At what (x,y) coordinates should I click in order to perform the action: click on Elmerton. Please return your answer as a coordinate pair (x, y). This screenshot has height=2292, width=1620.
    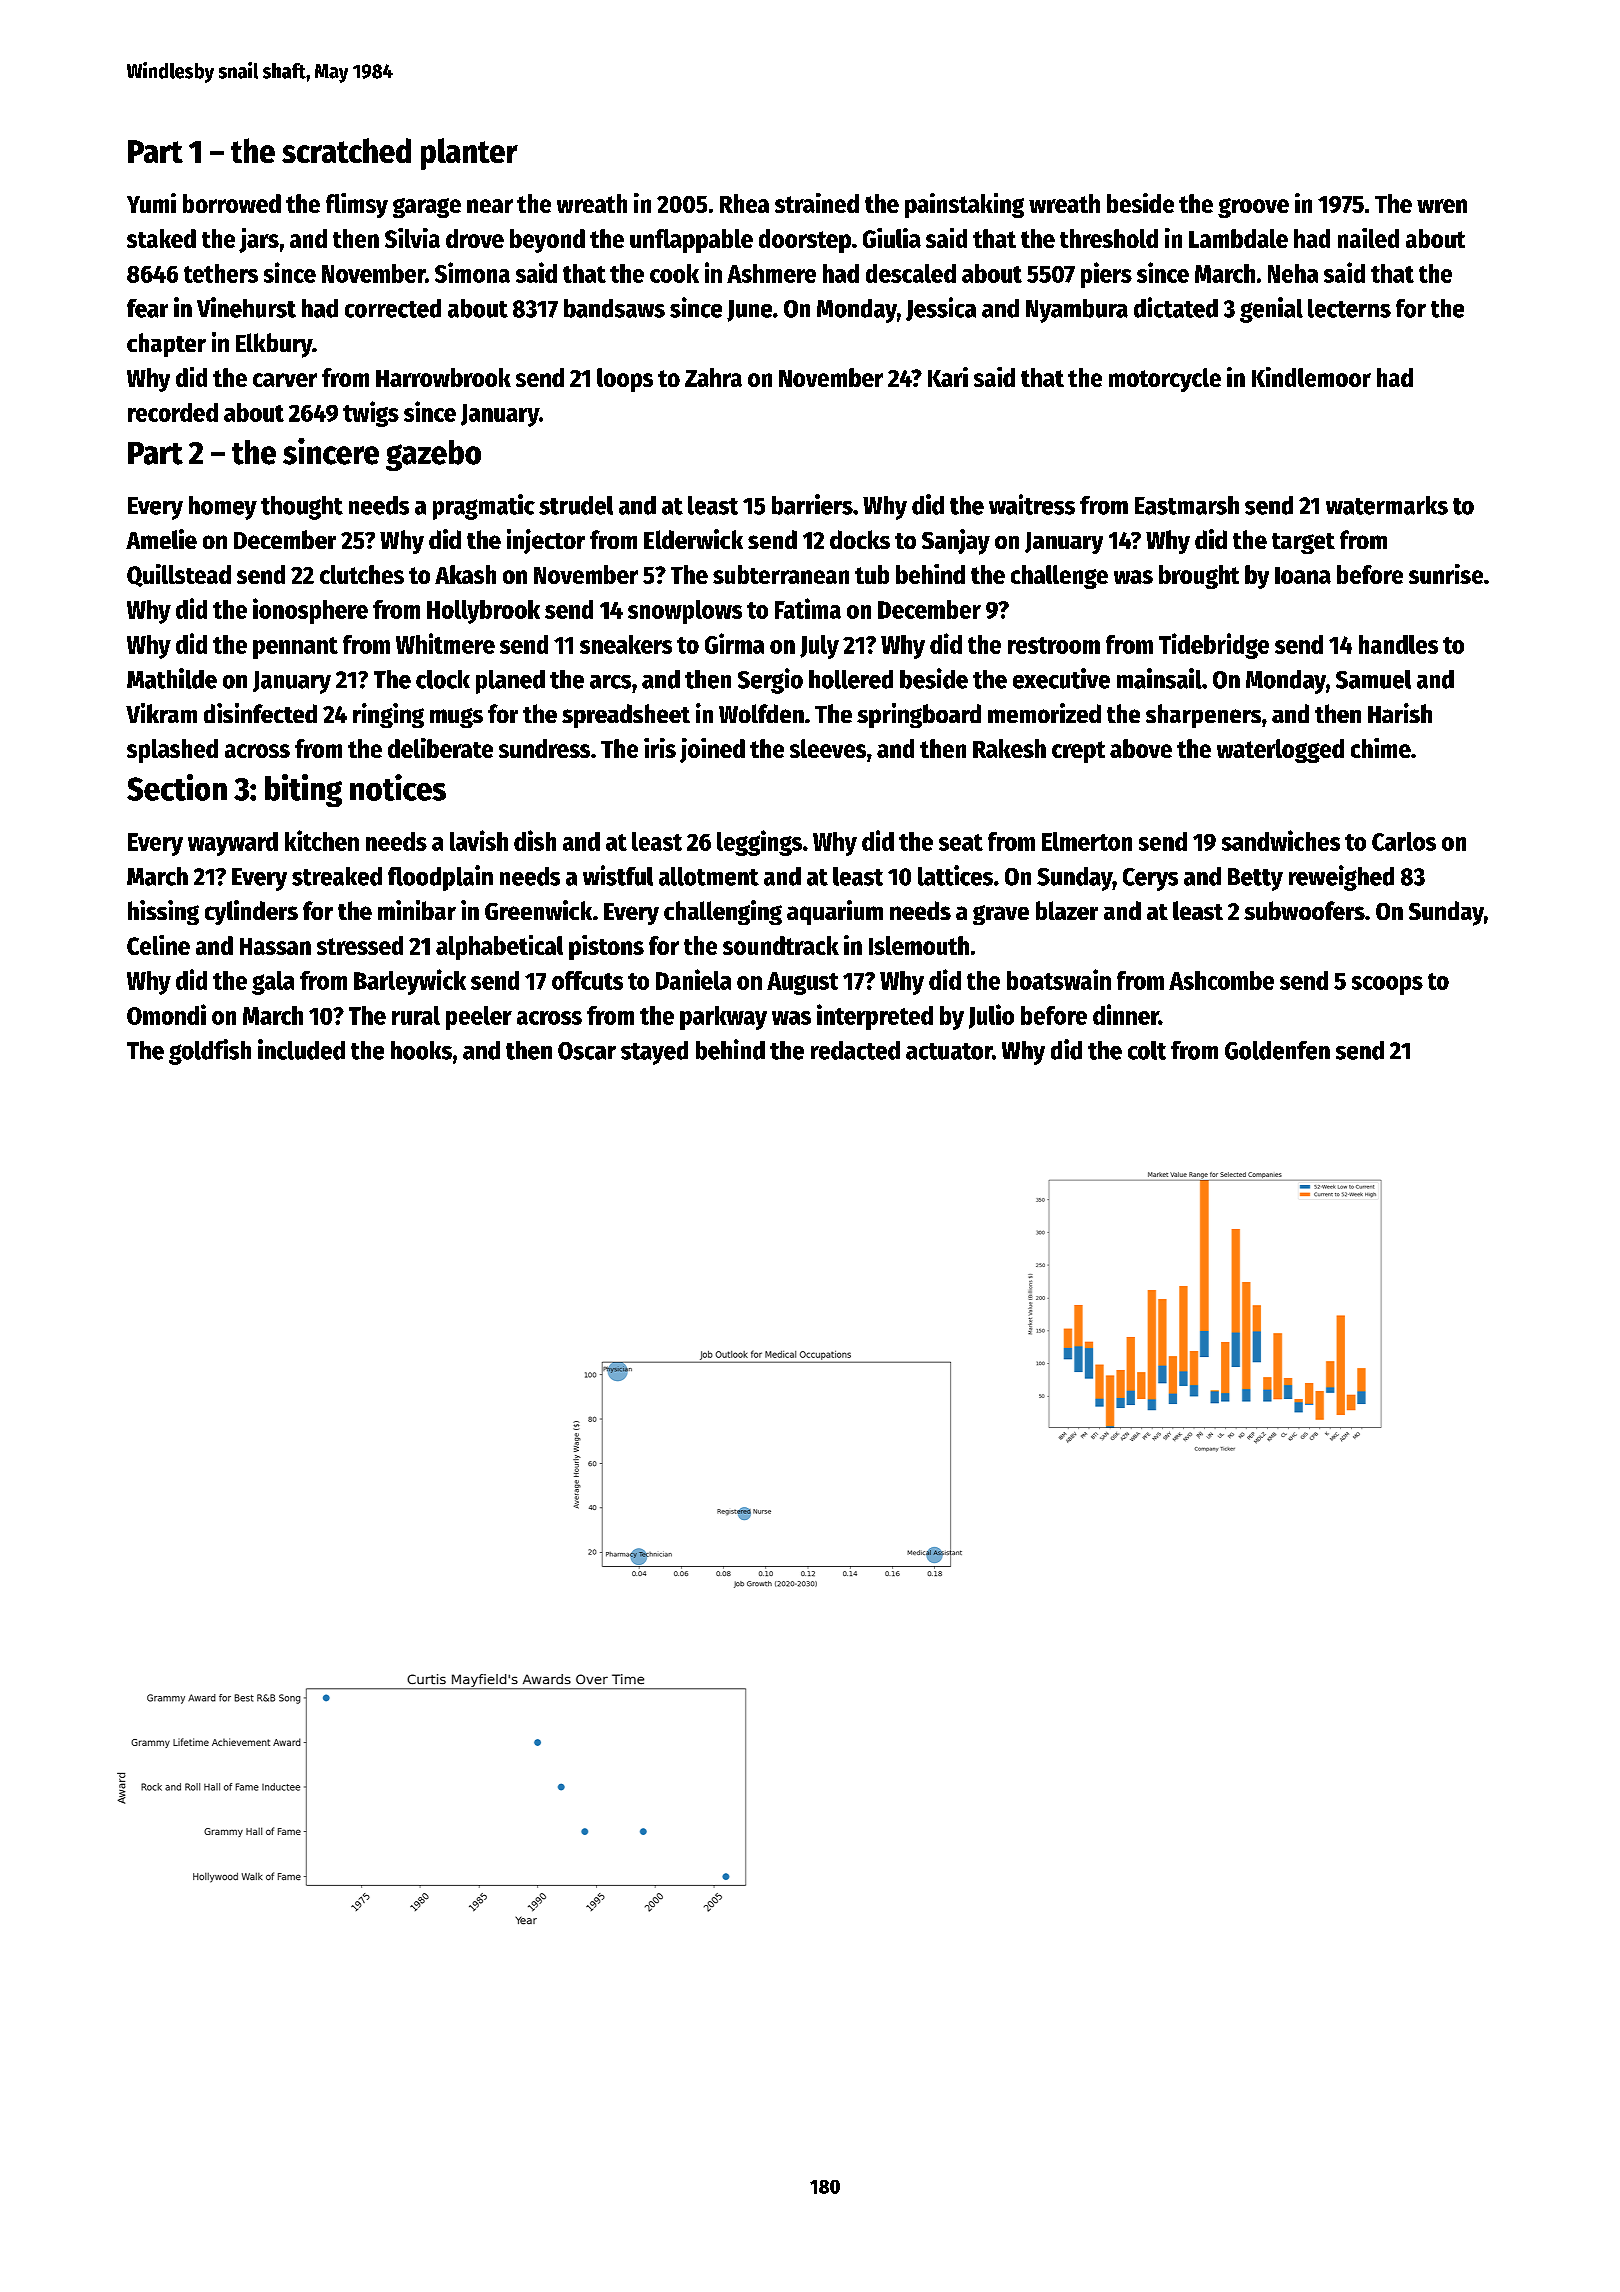
    Looking at the image, I should click on (1087, 841).
